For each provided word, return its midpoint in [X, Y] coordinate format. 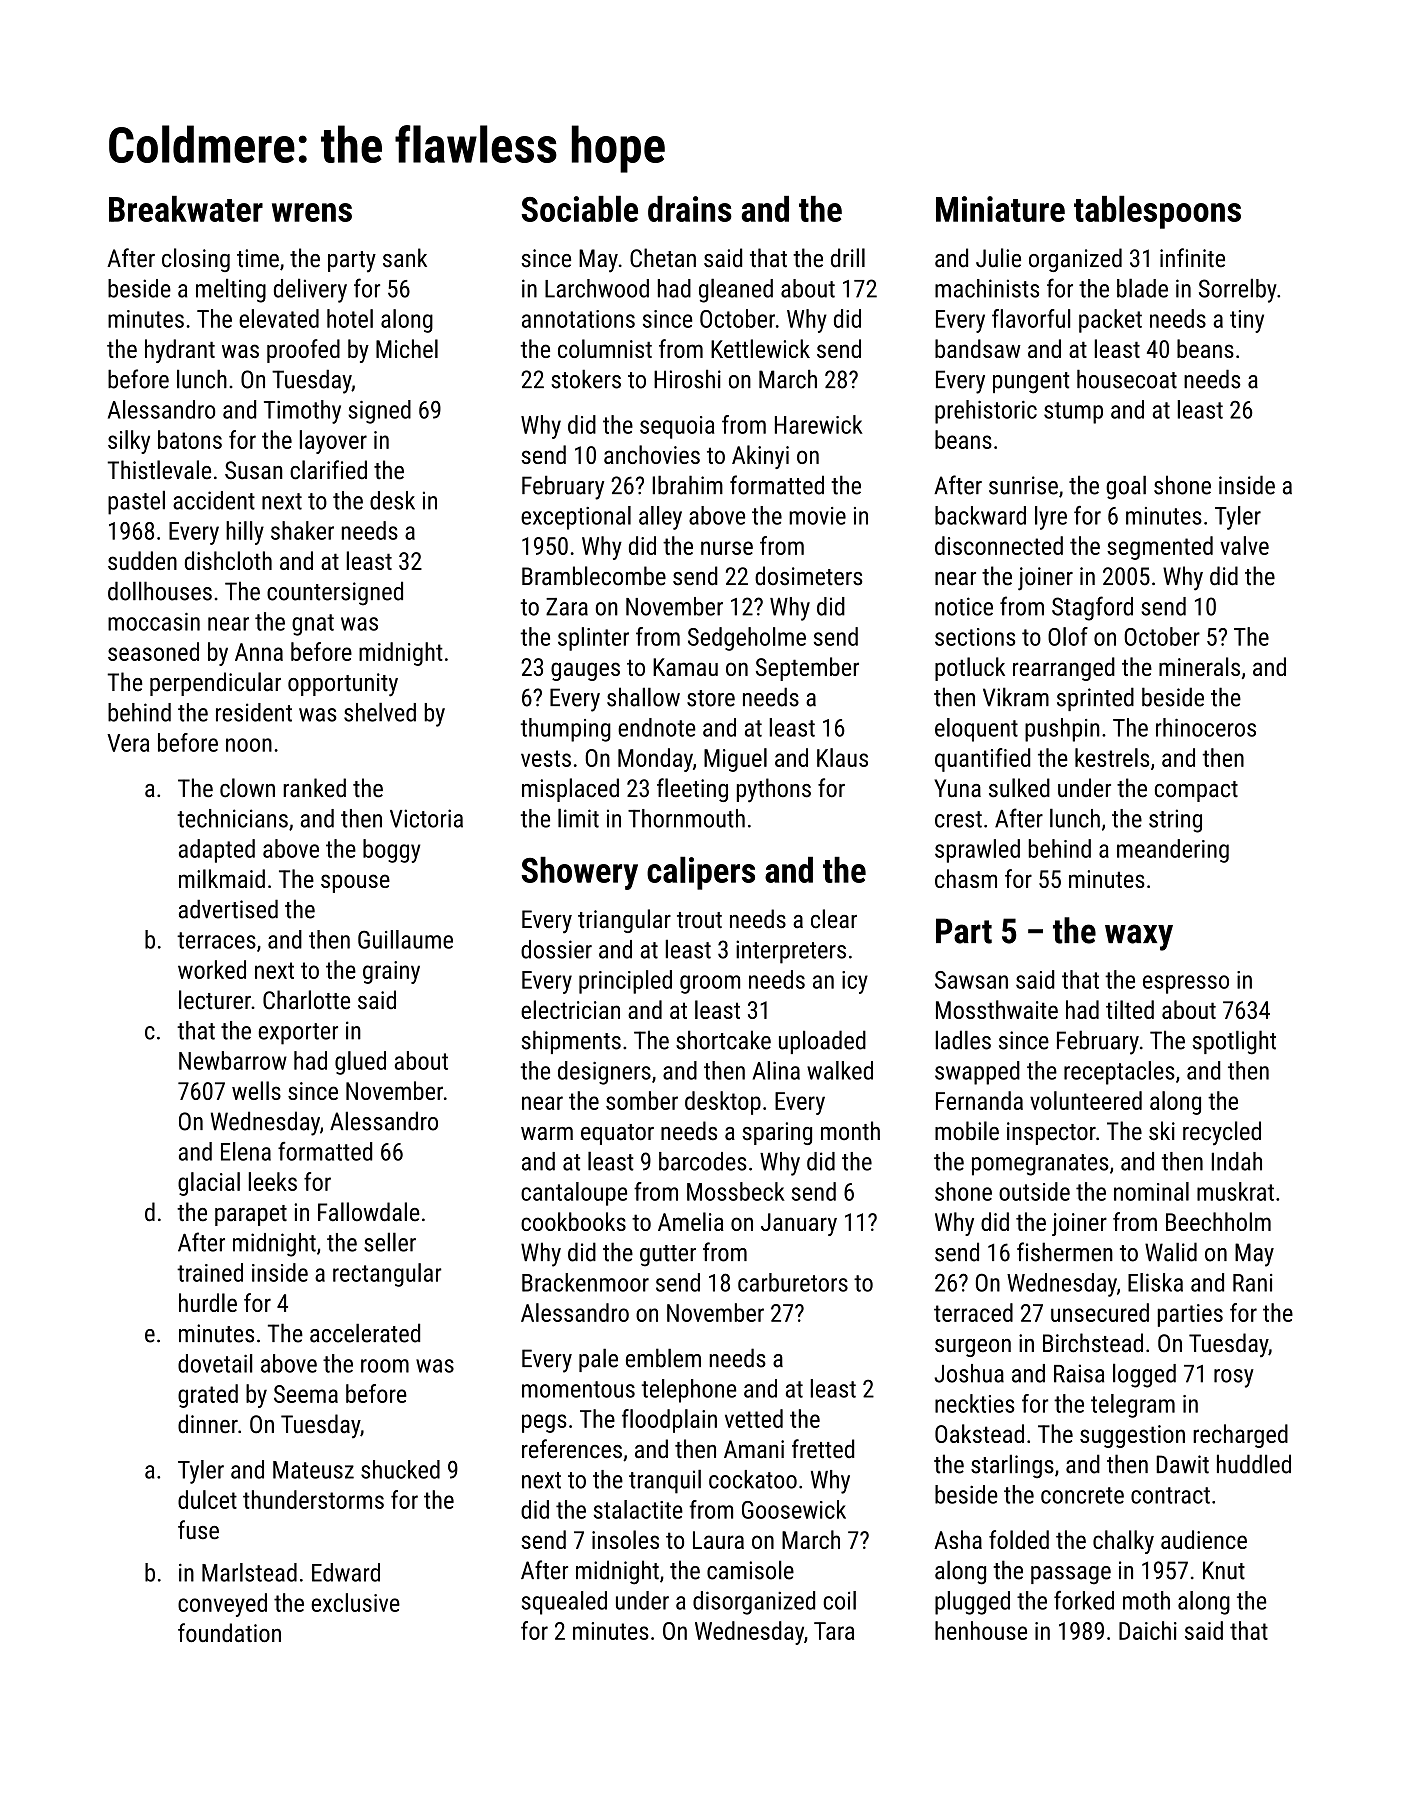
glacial [209, 1184]
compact [1196, 791]
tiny [1247, 321]
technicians [232, 818]
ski [1162, 1131]
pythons [774, 790]
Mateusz [313, 1470]
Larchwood [597, 288]
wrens [312, 212]
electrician [570, 1009]
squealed [564, 1603]
